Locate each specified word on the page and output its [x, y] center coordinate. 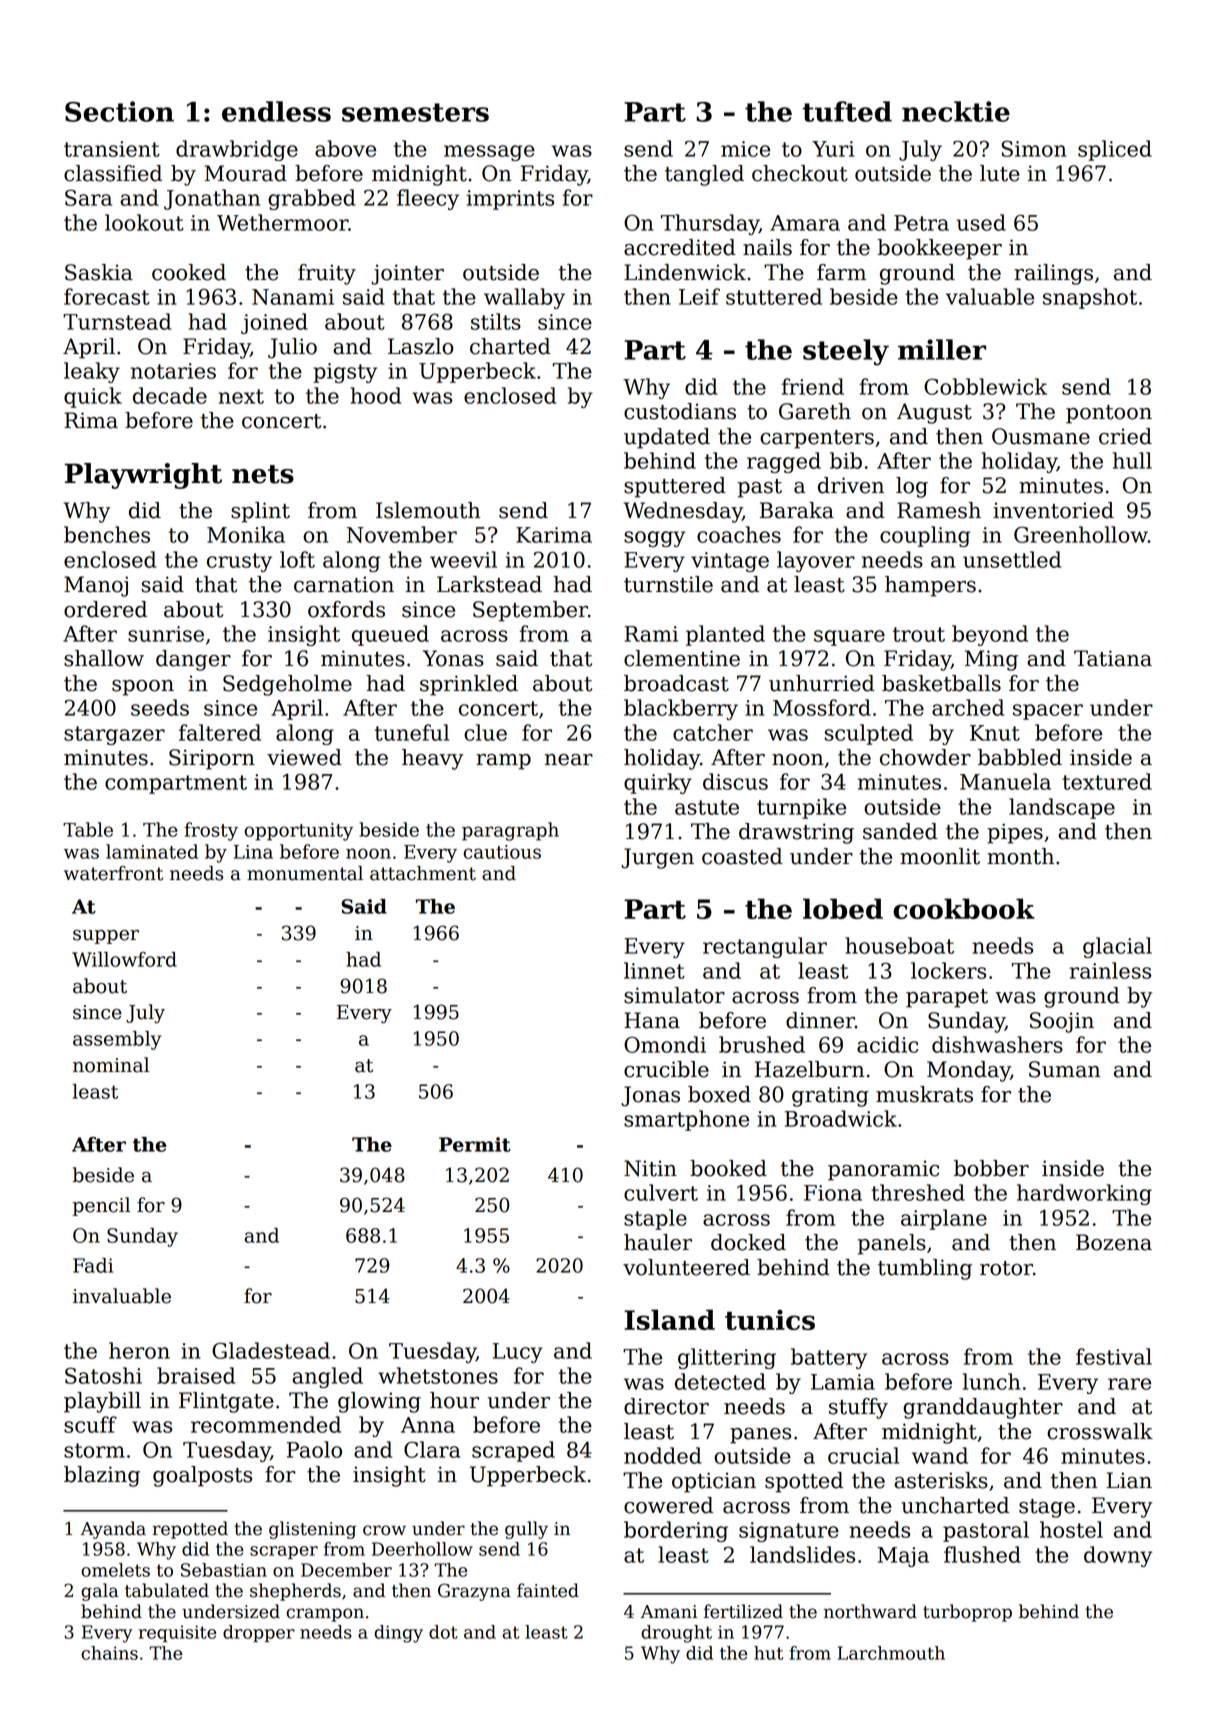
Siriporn [212, 759]
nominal [111, 1065]
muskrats [924, 1094]
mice [745, 149]
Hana [652, 1020]
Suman [1064, 1069]
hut [768, 1653]
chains [109, 1653]
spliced [1115, 150]
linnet [654, 970]
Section [119, 111]
